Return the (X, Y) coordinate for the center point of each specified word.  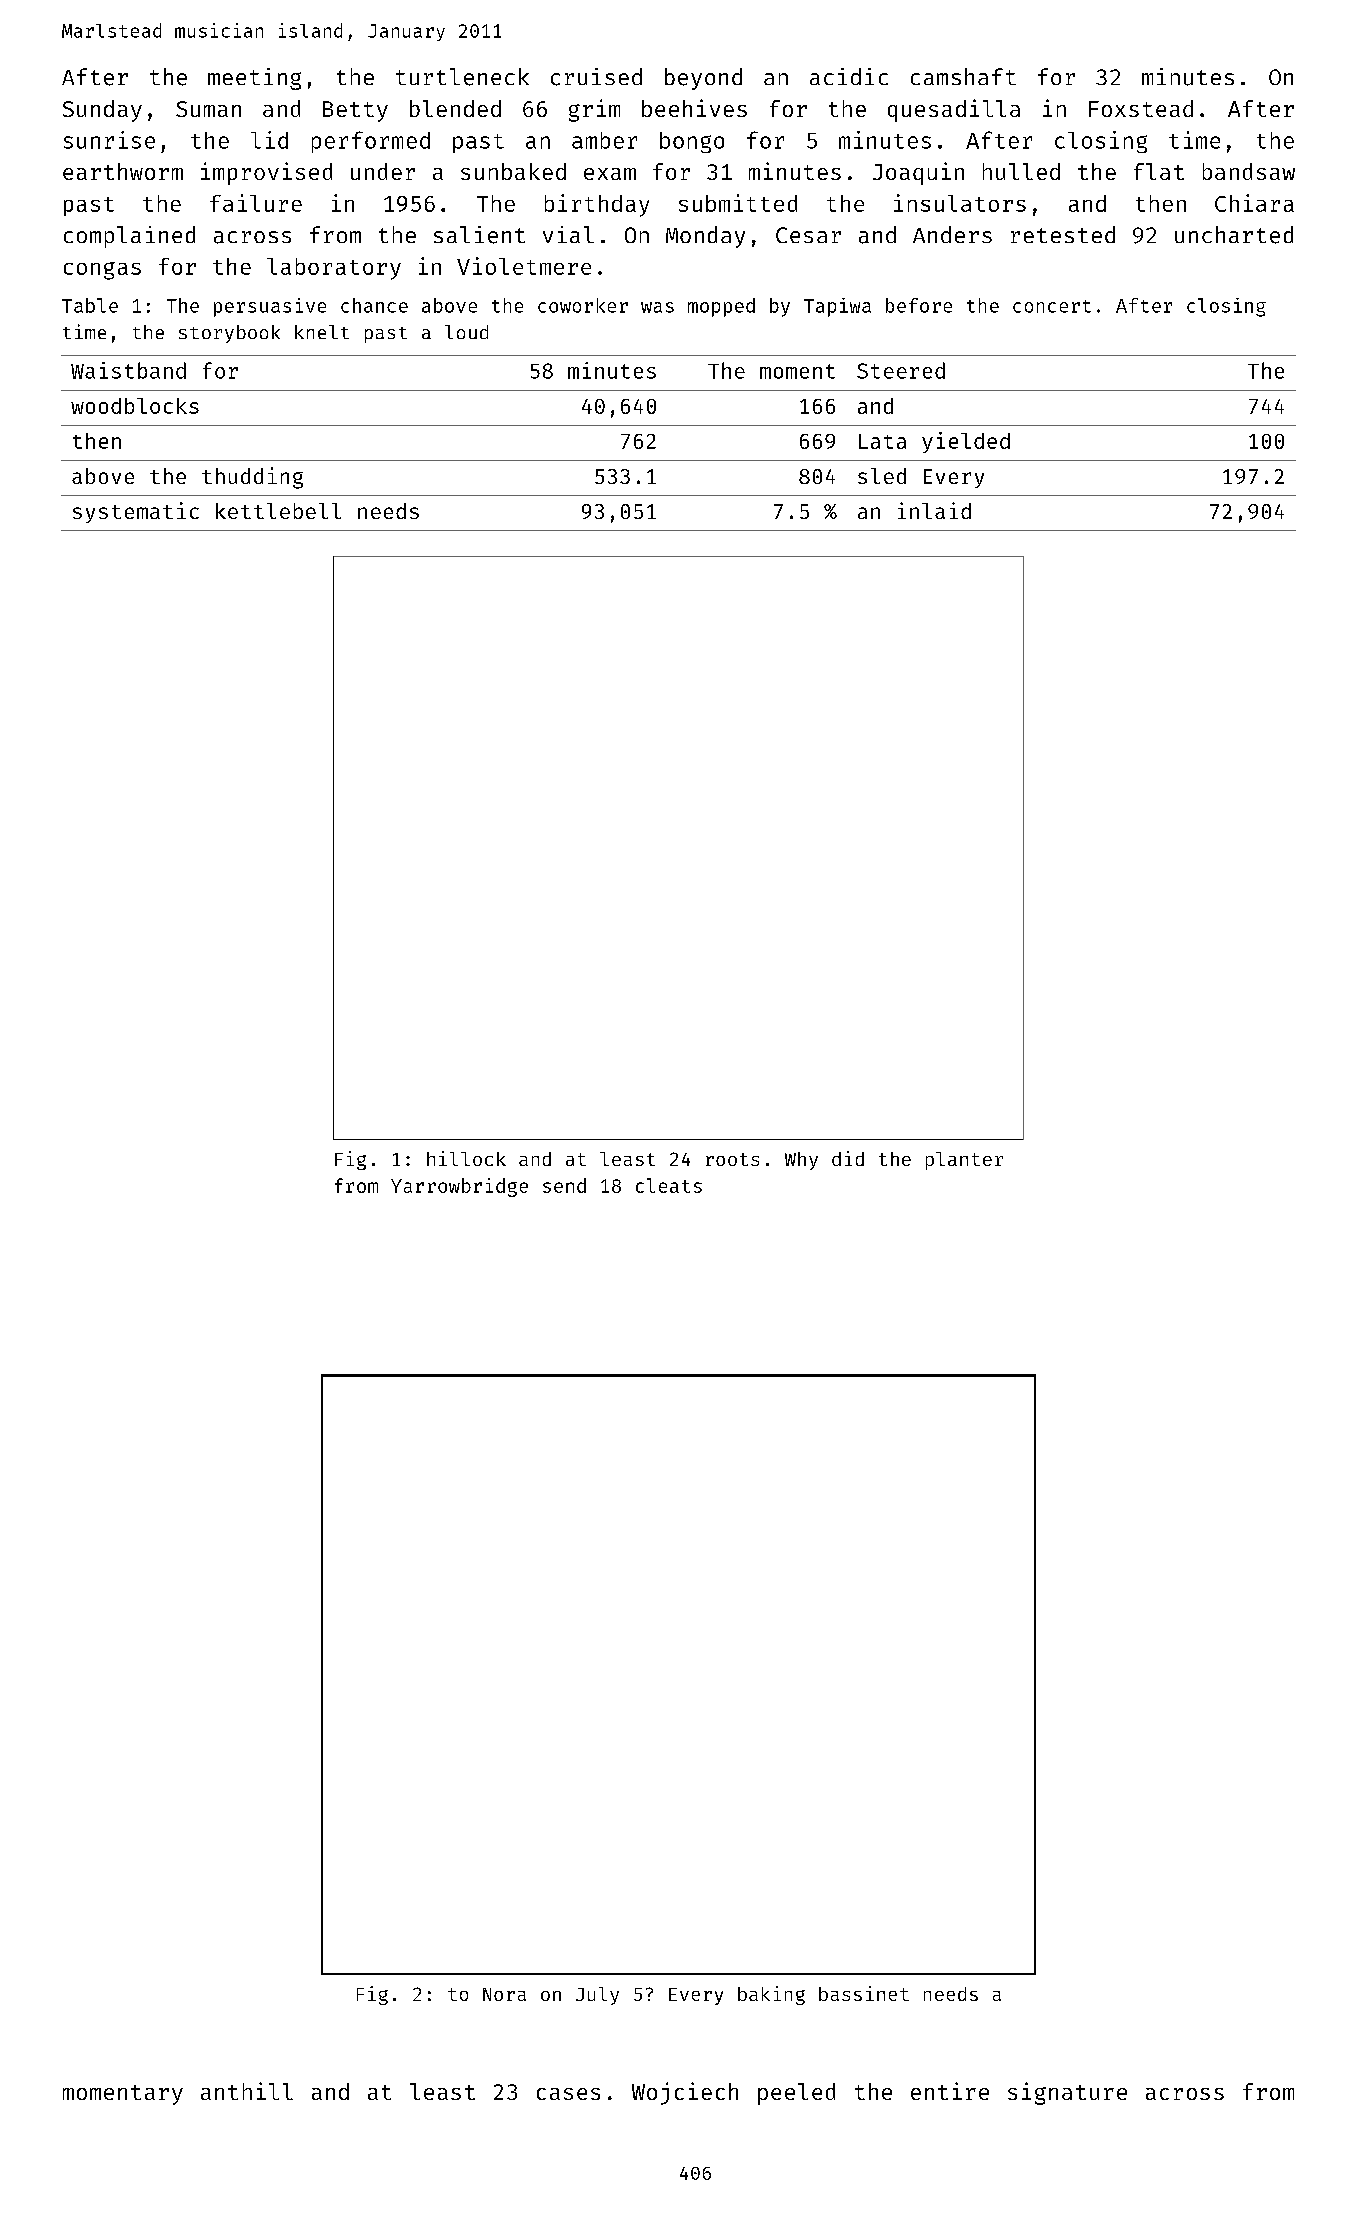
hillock (466, 1158)
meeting (254, 79)
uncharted (1234, 235)
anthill (247, 2091)
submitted (738, 203)
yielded (966, 442)
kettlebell (278, 511)
